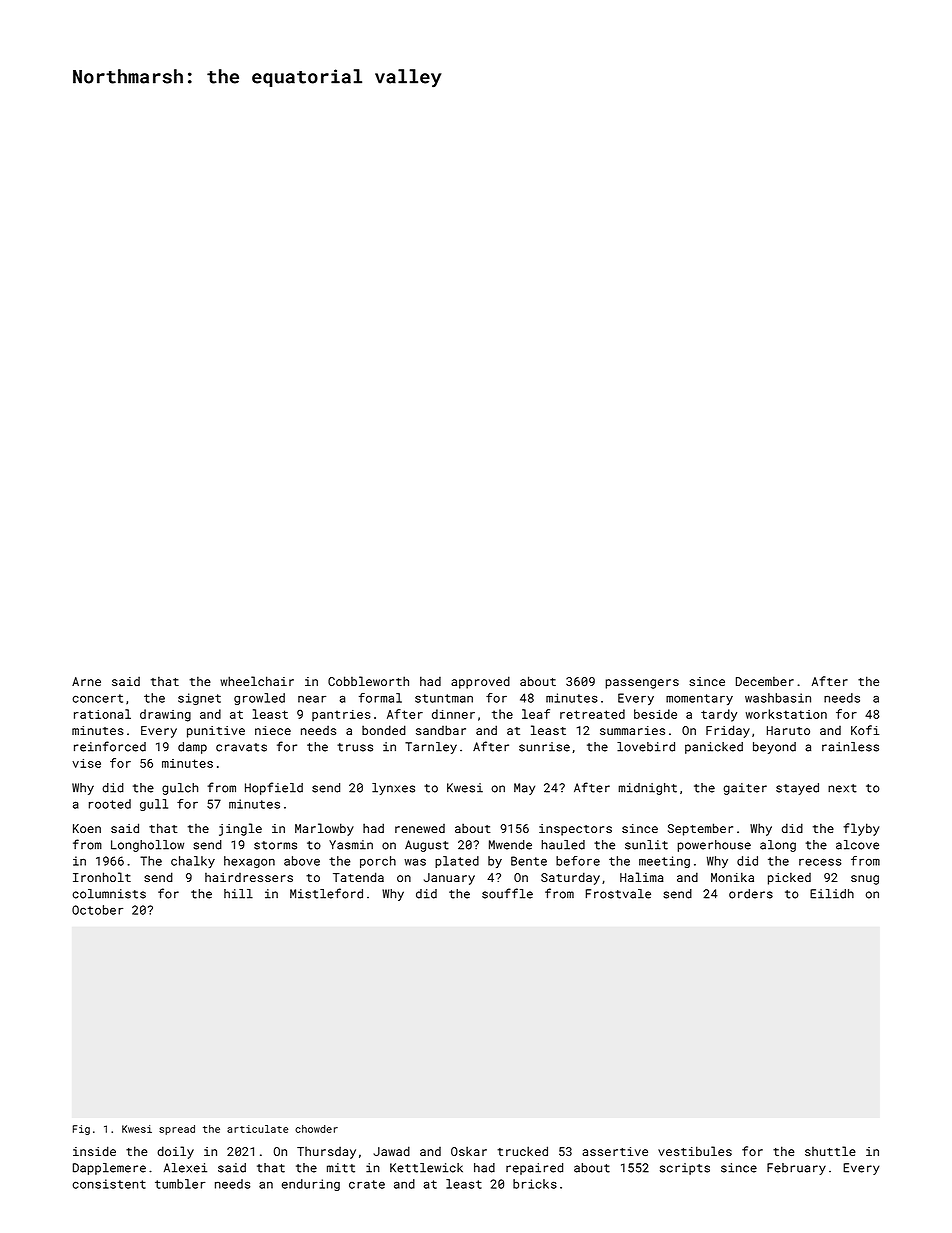 This page has width=952, height=1233. What do you see at coordinates (765, 681) in the page?
I see `December` at bounding box center [765, 681].
